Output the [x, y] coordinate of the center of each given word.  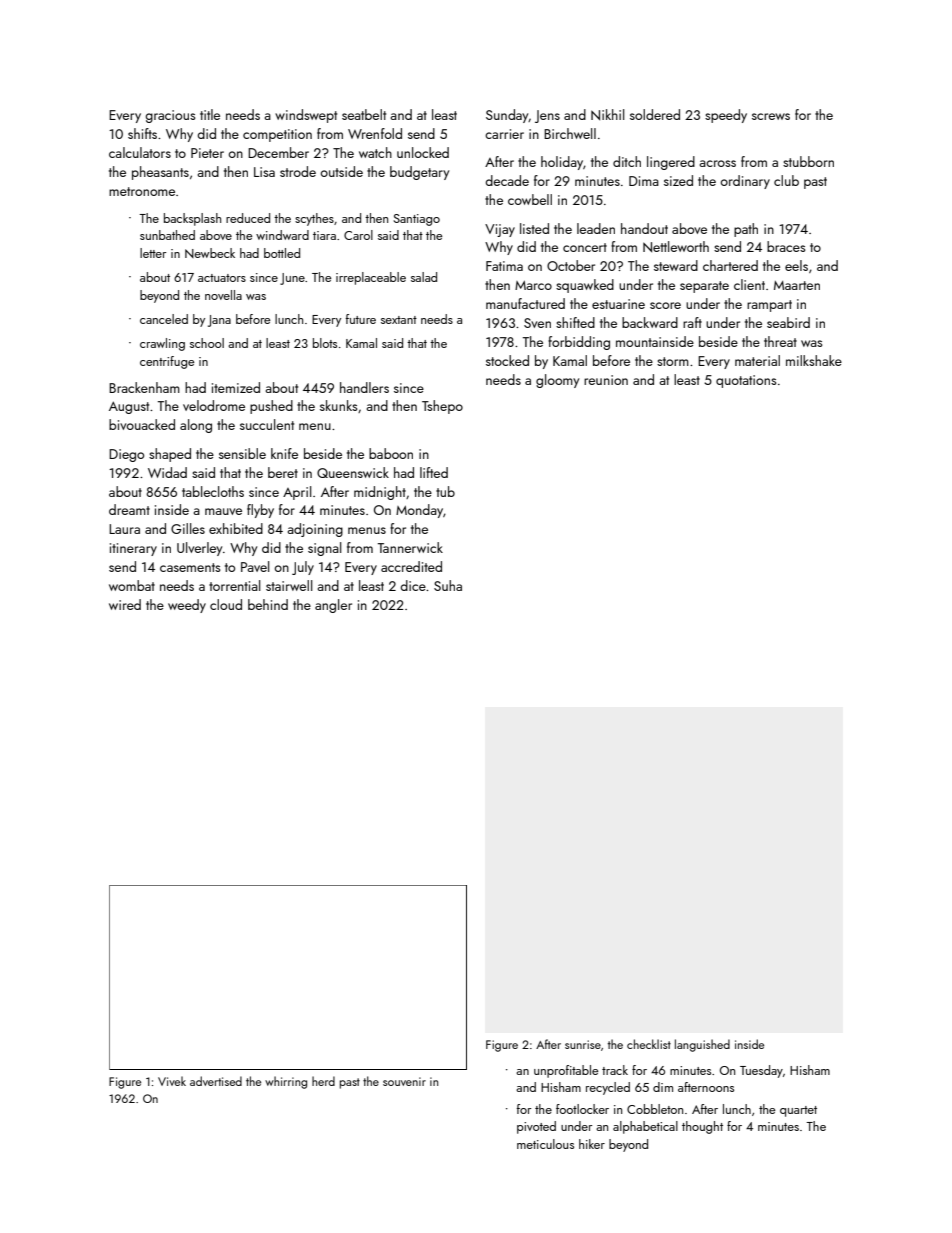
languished [702, 1045]
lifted [434, 472]
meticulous [545, 1144]
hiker [592, 1144]
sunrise [583, 1044]
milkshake [814, 360]
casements [190, 567]
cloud [226, 604]
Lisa [264, 172]
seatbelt [364, 114]
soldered [655, 114]
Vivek [172, 1081]
